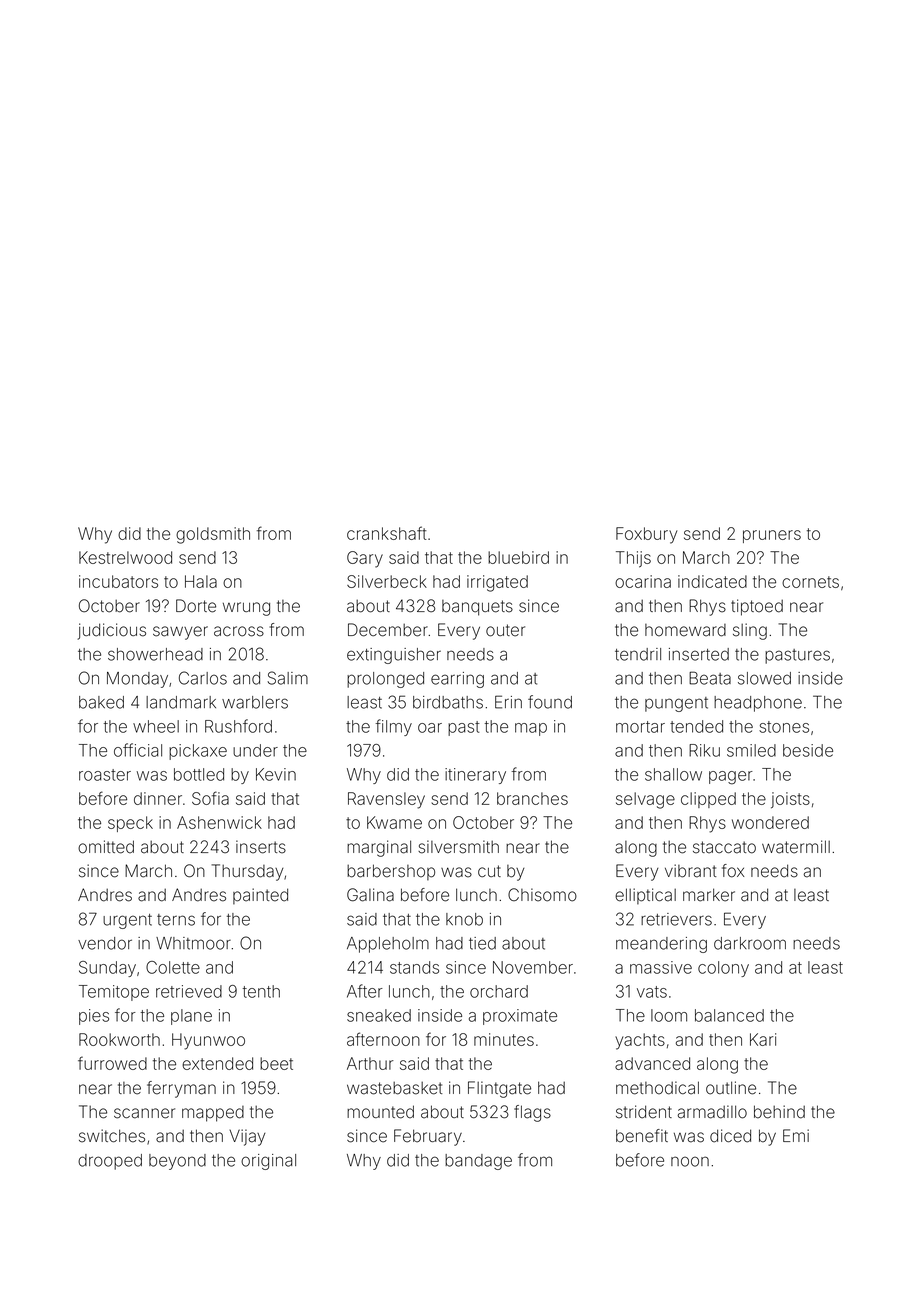  What do you see at coordinates (201, 581) in the image?
I see `Hala` at bounding box center [201, 581].
